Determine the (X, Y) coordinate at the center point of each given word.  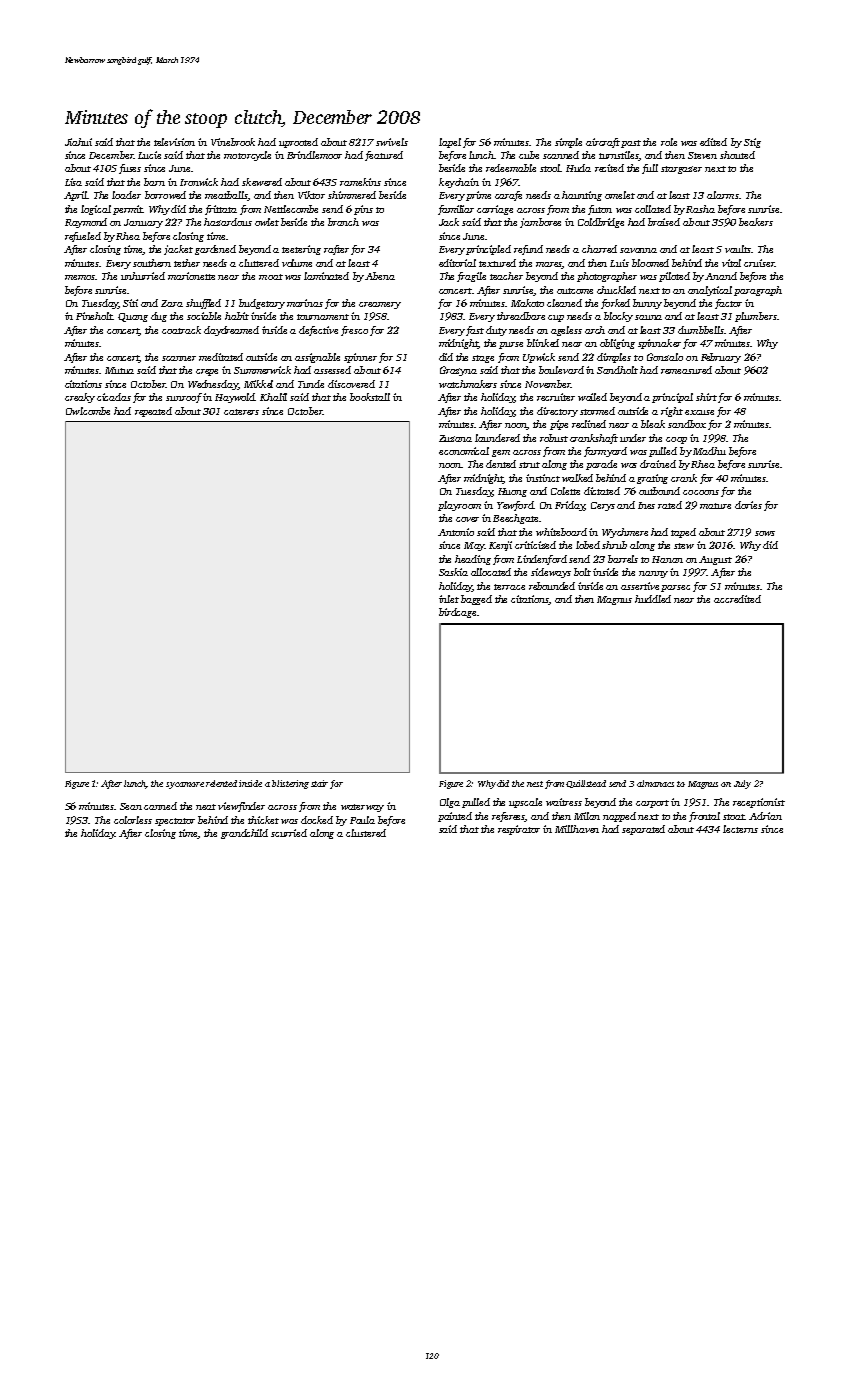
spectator (175, 822)
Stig (752, 143)
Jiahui (78, 142)
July (742, 784)
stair (319, 783)
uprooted (298, 143)
